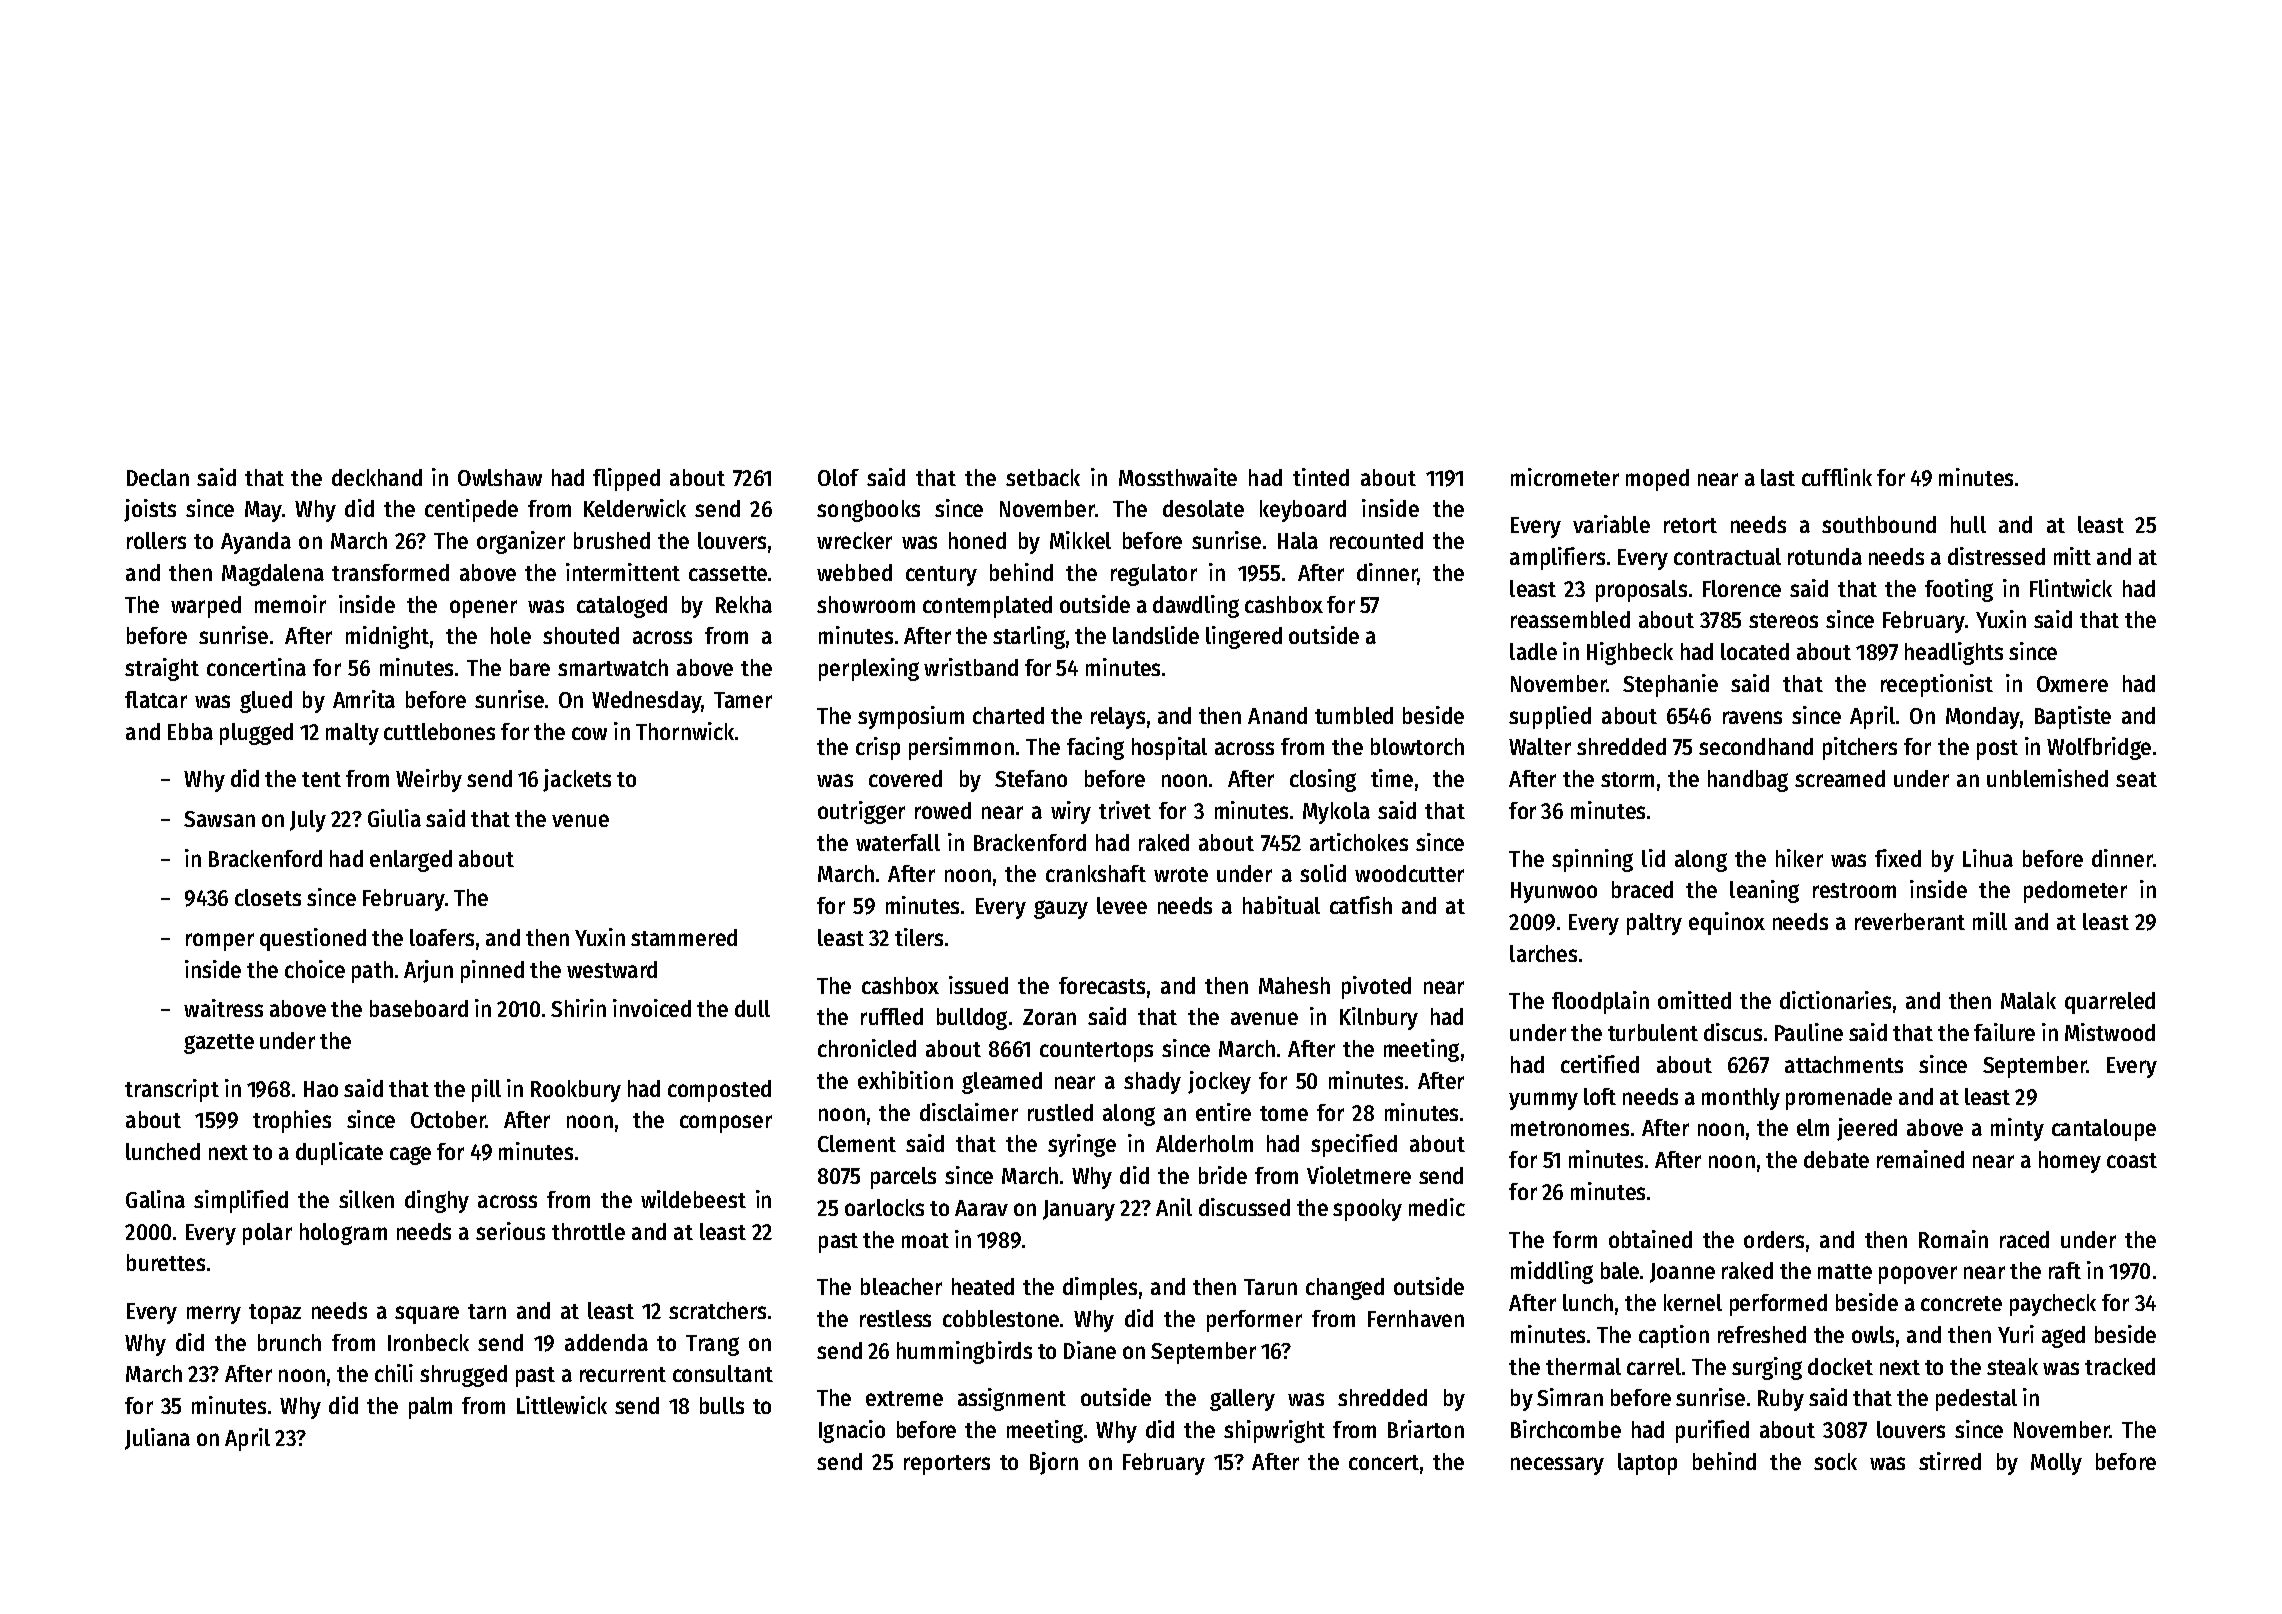 This screenshot has width=2282, height=1614. Describe the element at coordinates (1008, 715) in the screenshot. I see `charted` at that location.
